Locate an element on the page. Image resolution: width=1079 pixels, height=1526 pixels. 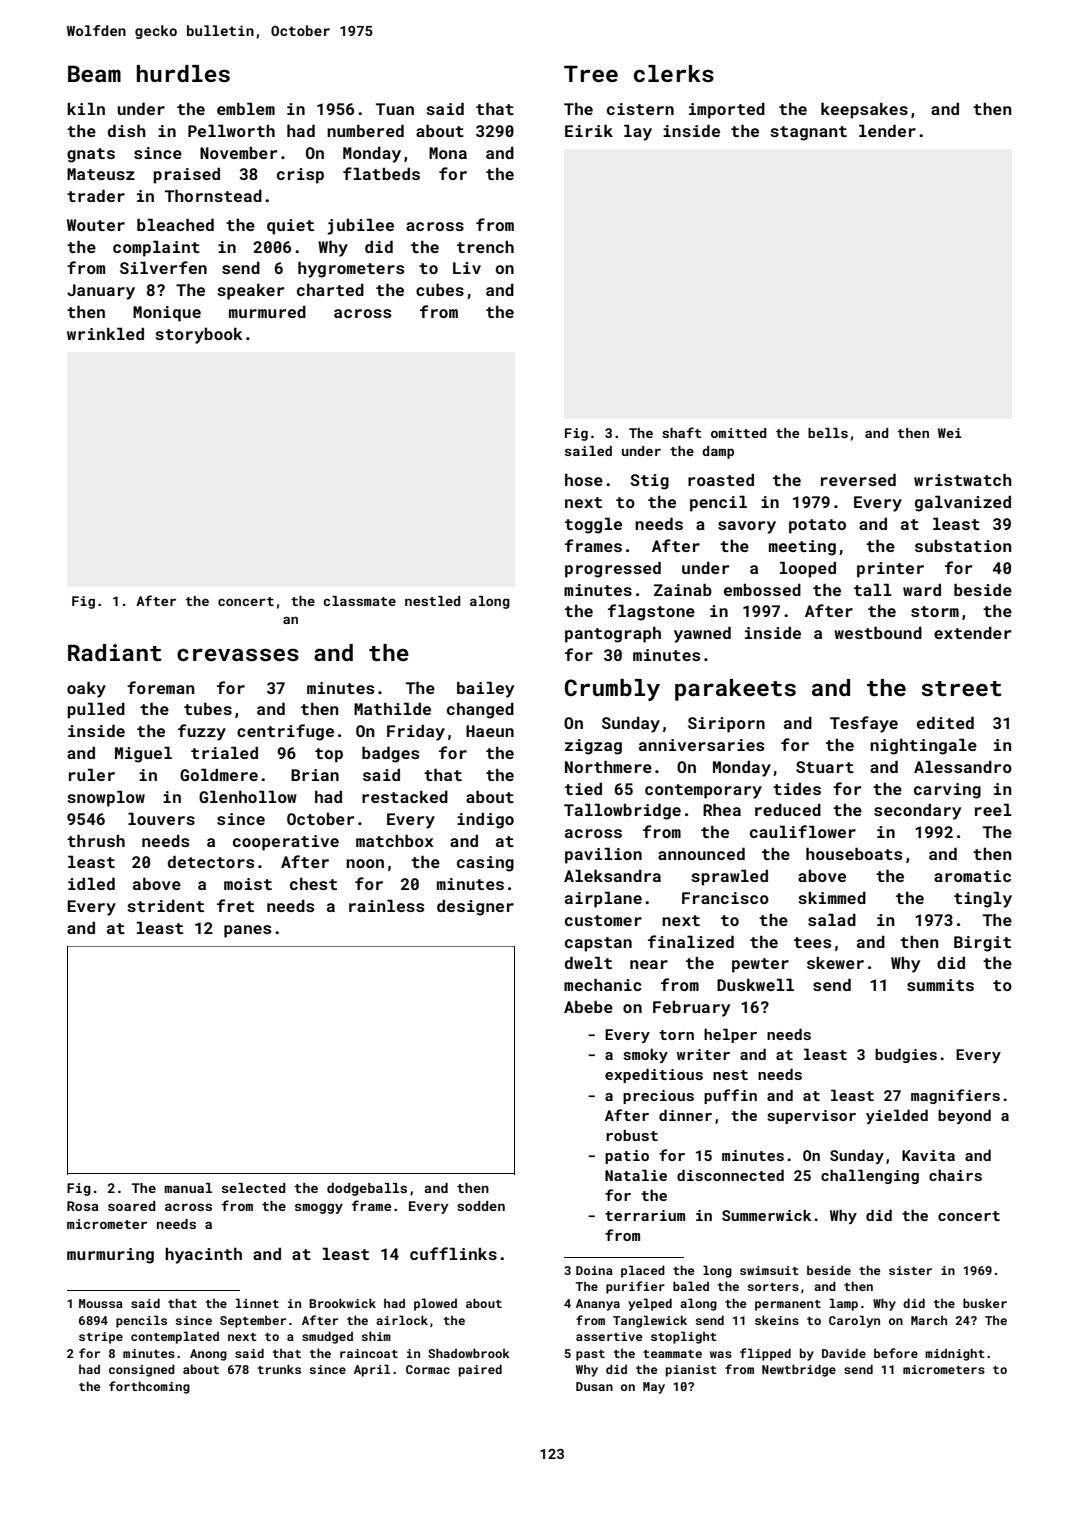
gnats is located at coordinates (91, 155).
